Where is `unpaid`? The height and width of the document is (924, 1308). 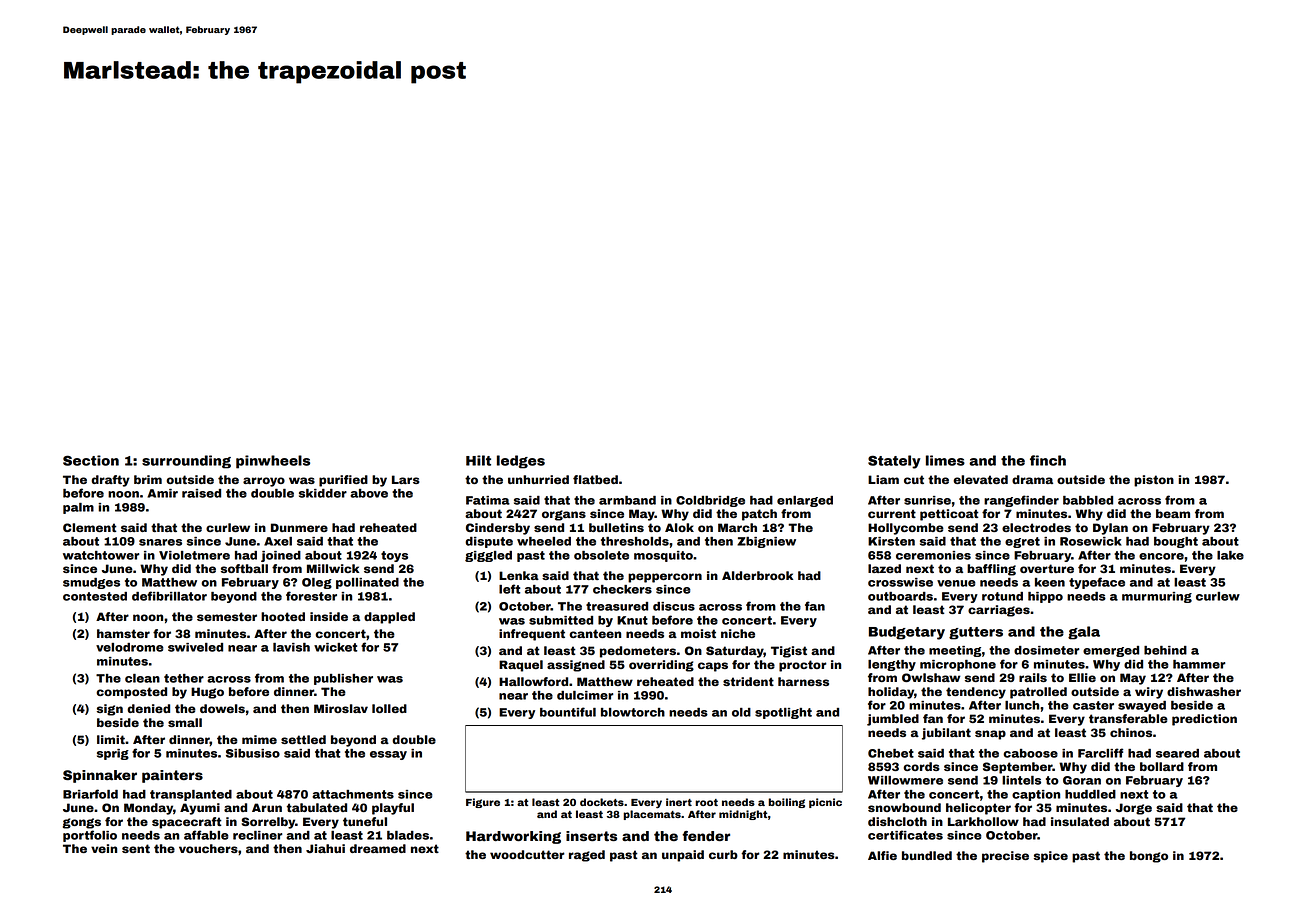 unpaid is located at coordinates (683, 856).
